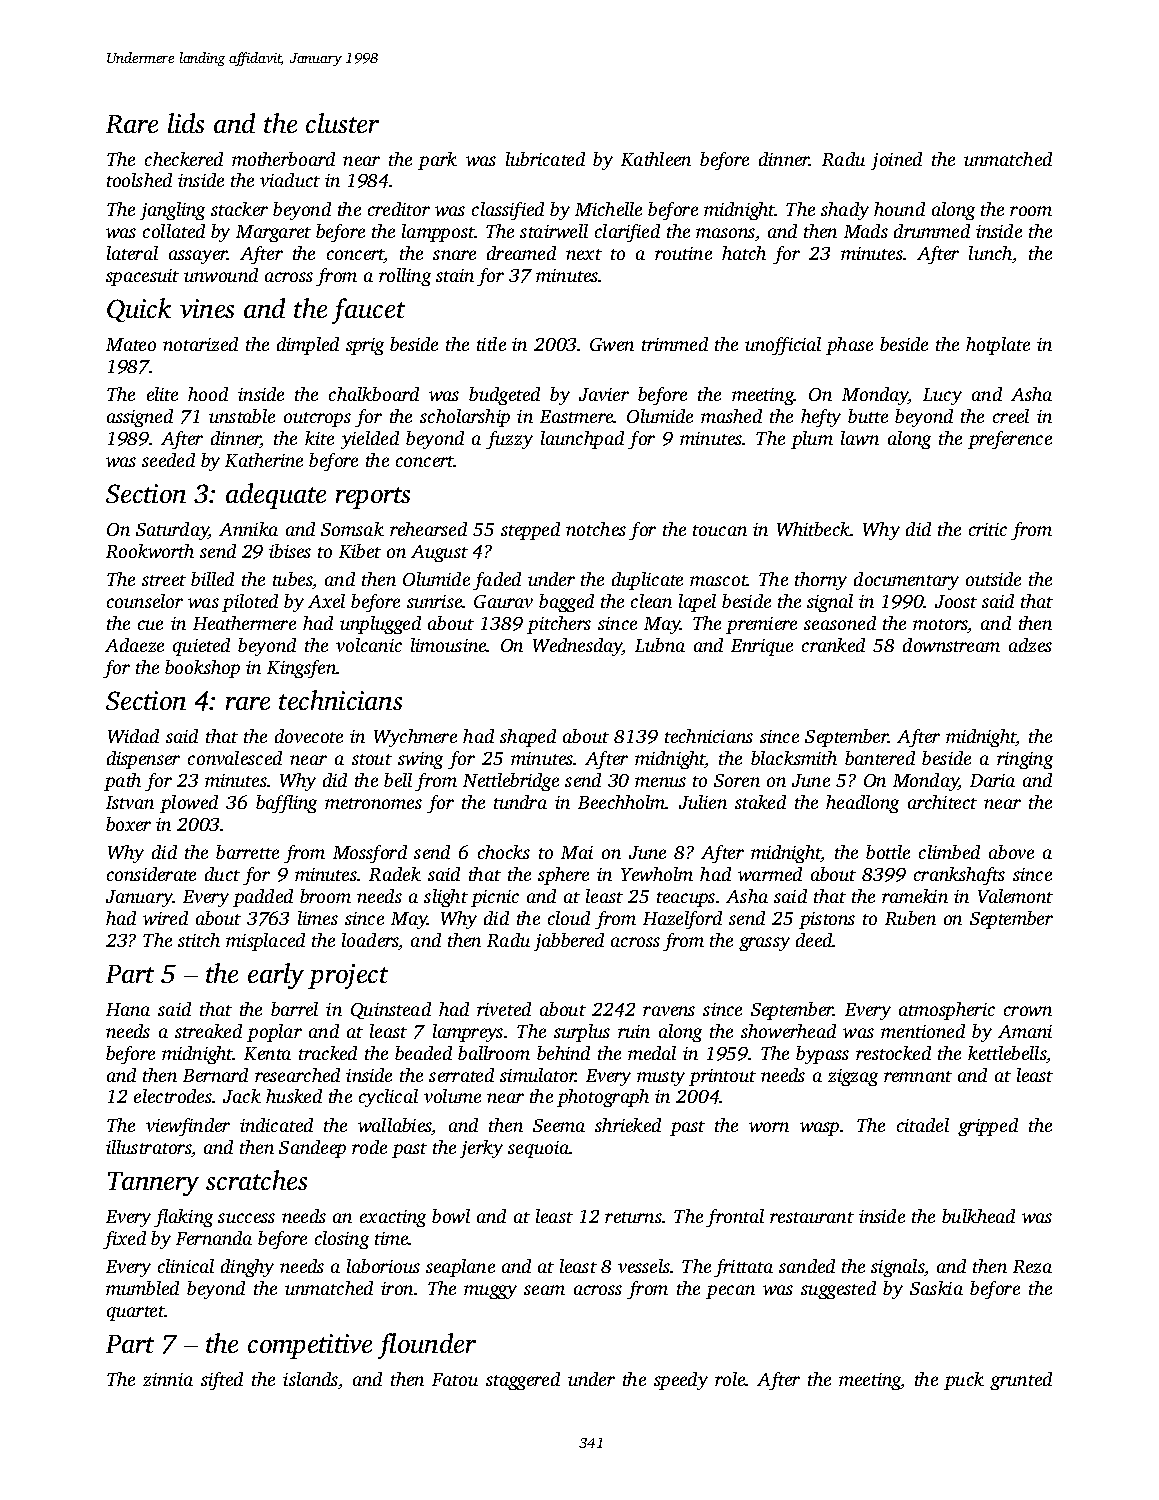 Image resolution: width=1159 pixels, height=1500 pixels. I want to click on Mateo, so click(131, 344).
